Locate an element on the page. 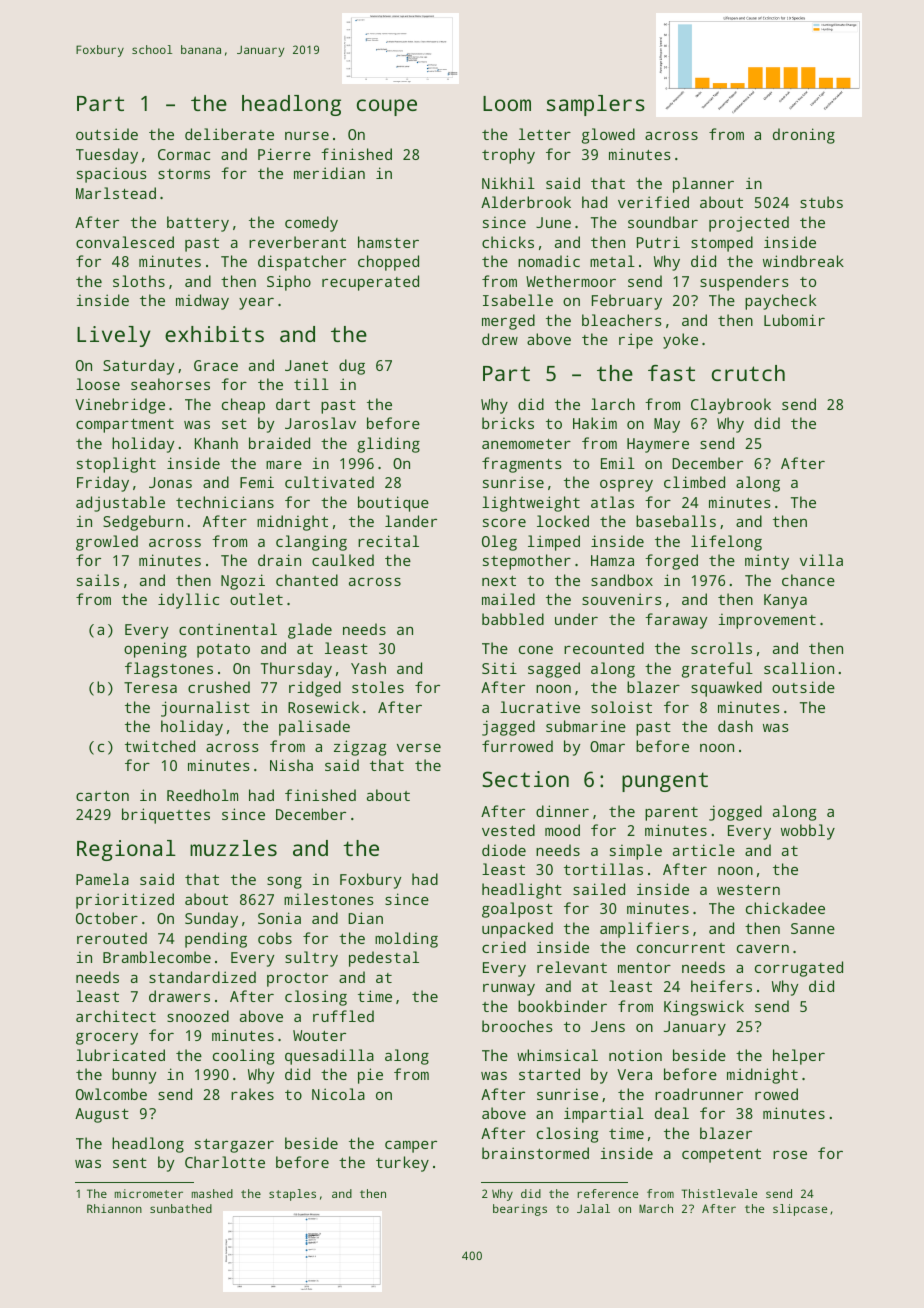  palisade is located at coordinates (314, 728).
